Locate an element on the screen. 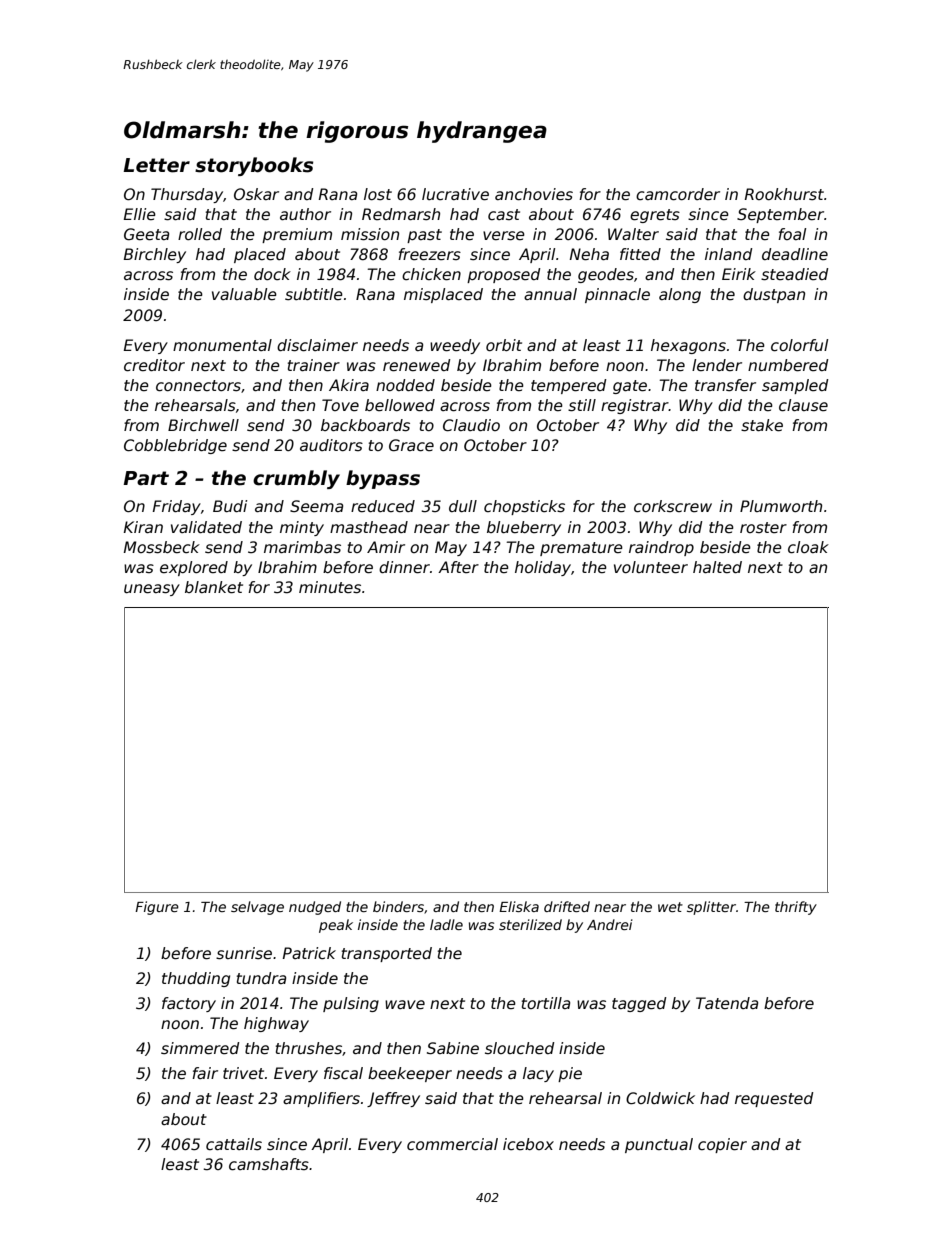 This screenshot has width=952, height=1233. deadline is located at coordinates (795, 254).
